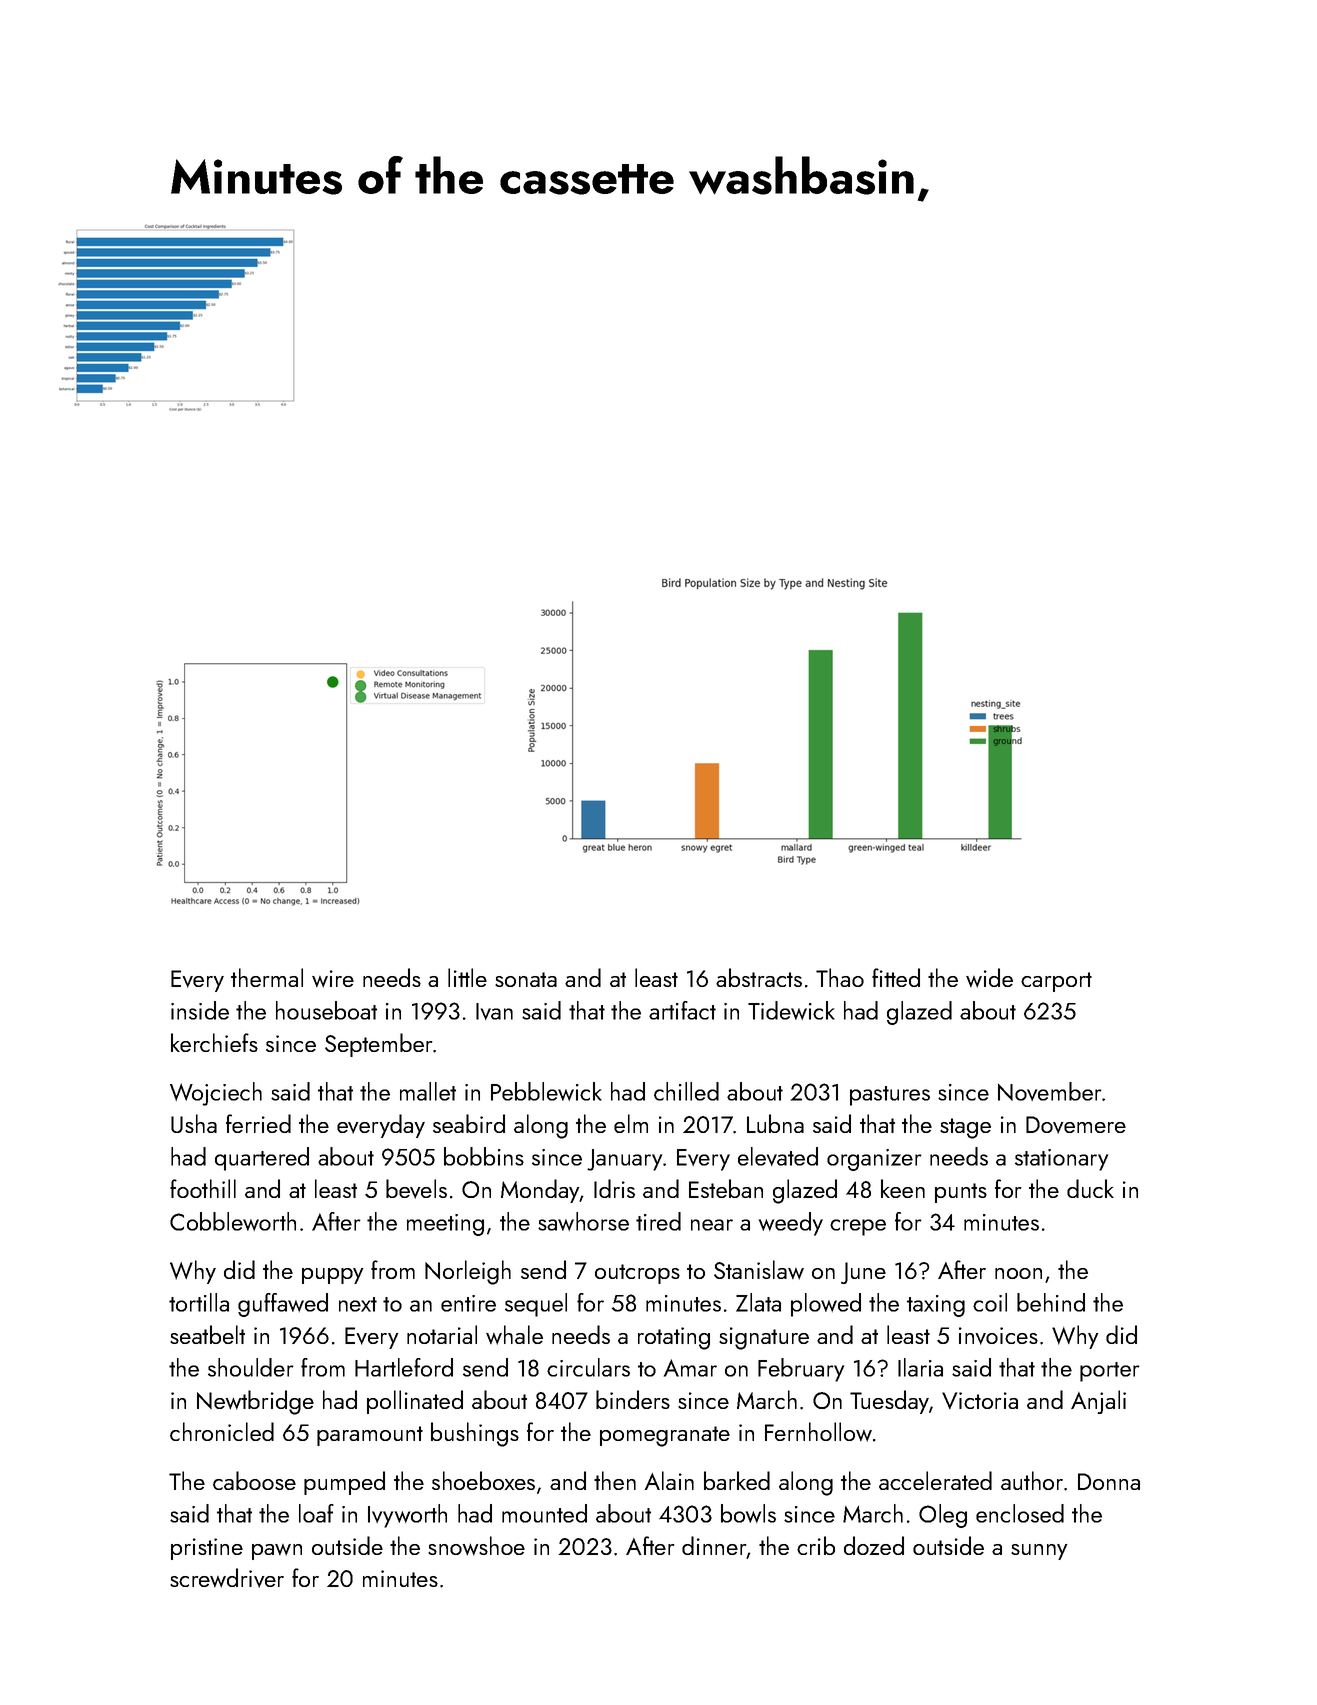  What do you see at coordinates (333, 1276) in the screenshot?
I see `puppy` at bounding box center [333, 1276].
